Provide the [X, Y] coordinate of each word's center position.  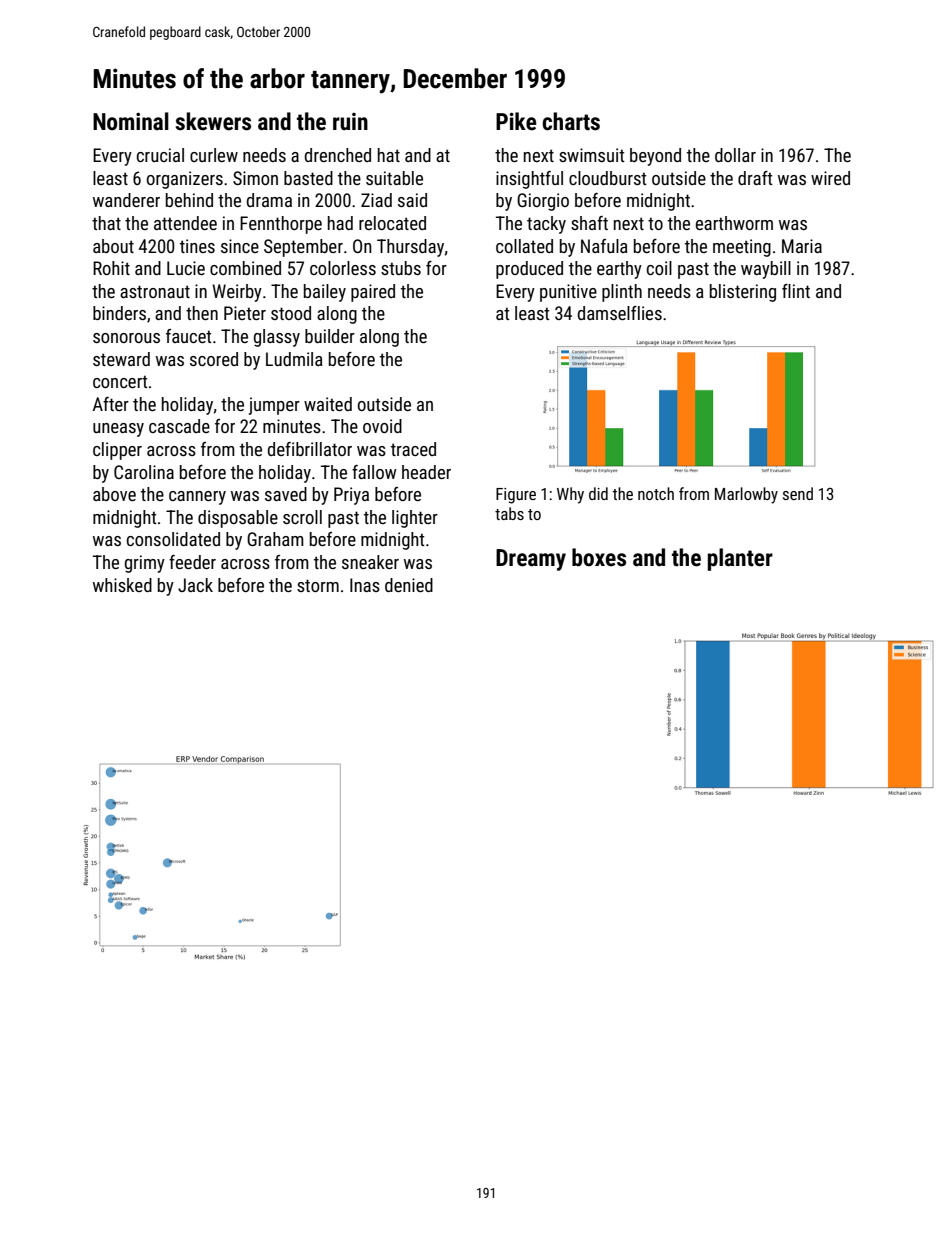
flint [796, 291]
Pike [516, 121]
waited [328, 404]
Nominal [131, 121]
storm [318, 585]
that [106, 223]
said [412, 200]
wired [830, 178]
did [598, 493]
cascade [179, 426]
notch [656, 493]
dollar [735, 155]
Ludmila [294, 359]
